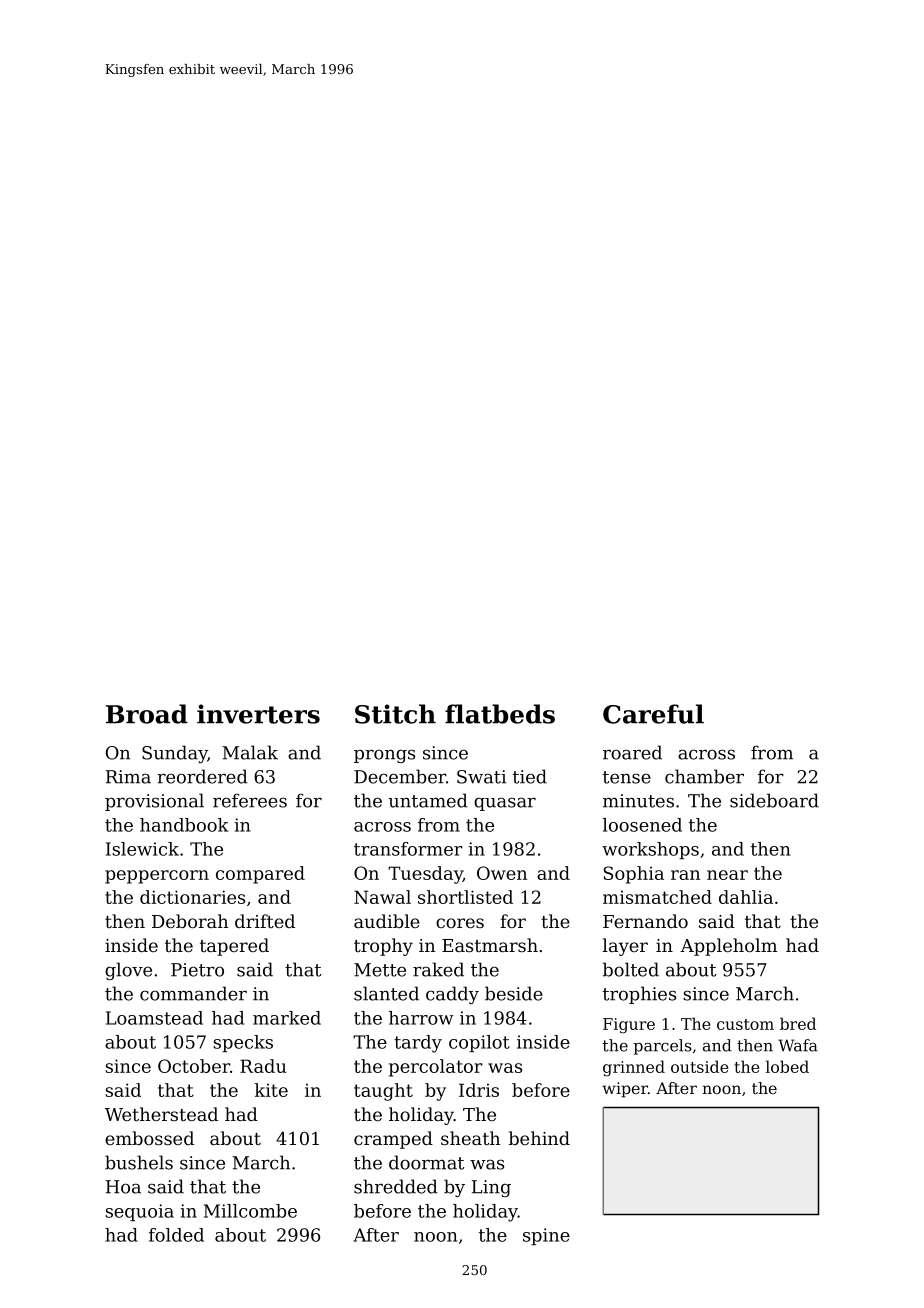 Image resolution: width=924 pixels, height=1308 pixels. I want to click on Broad, so click(147, 714).
